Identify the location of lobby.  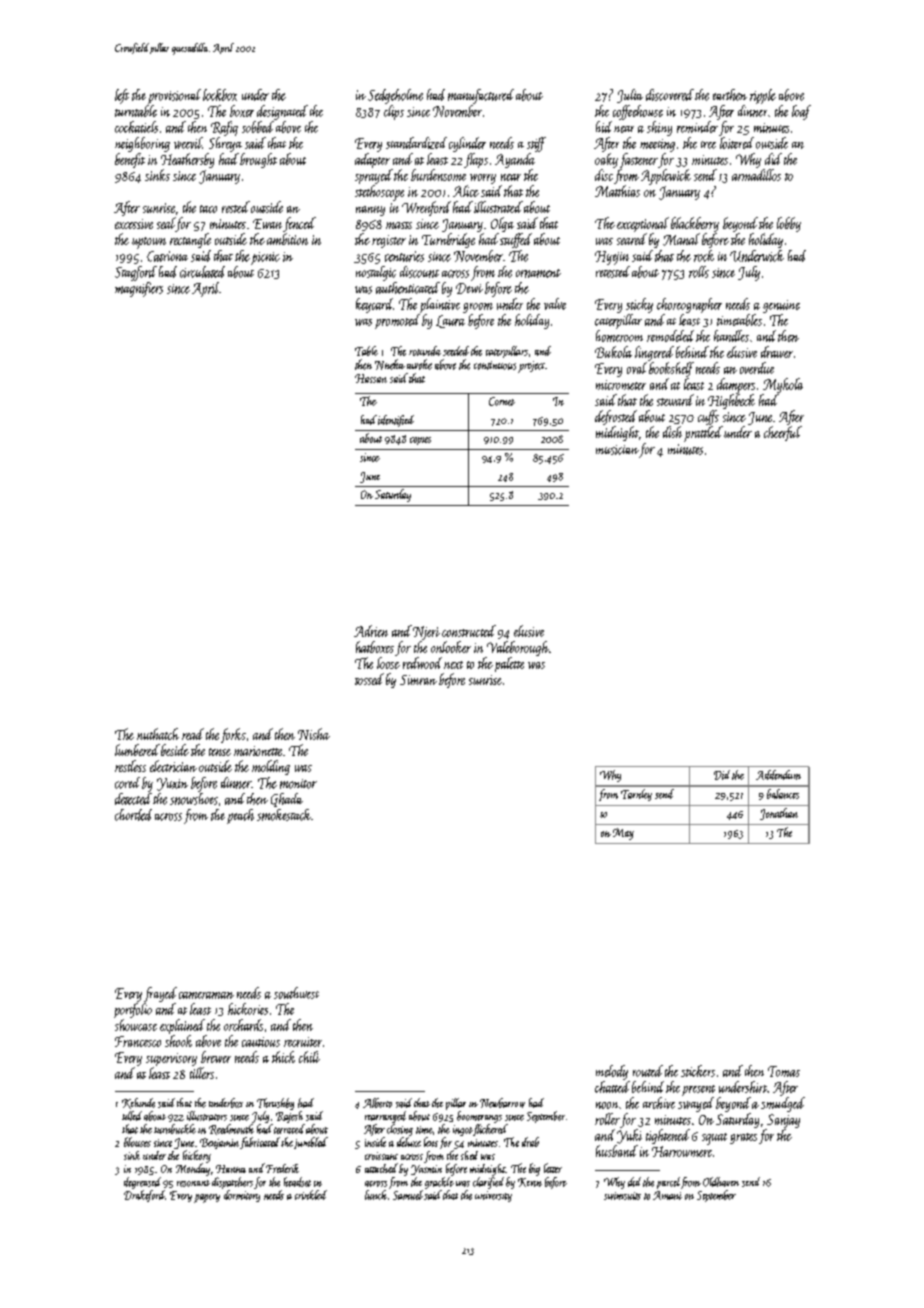
(789, 224).
